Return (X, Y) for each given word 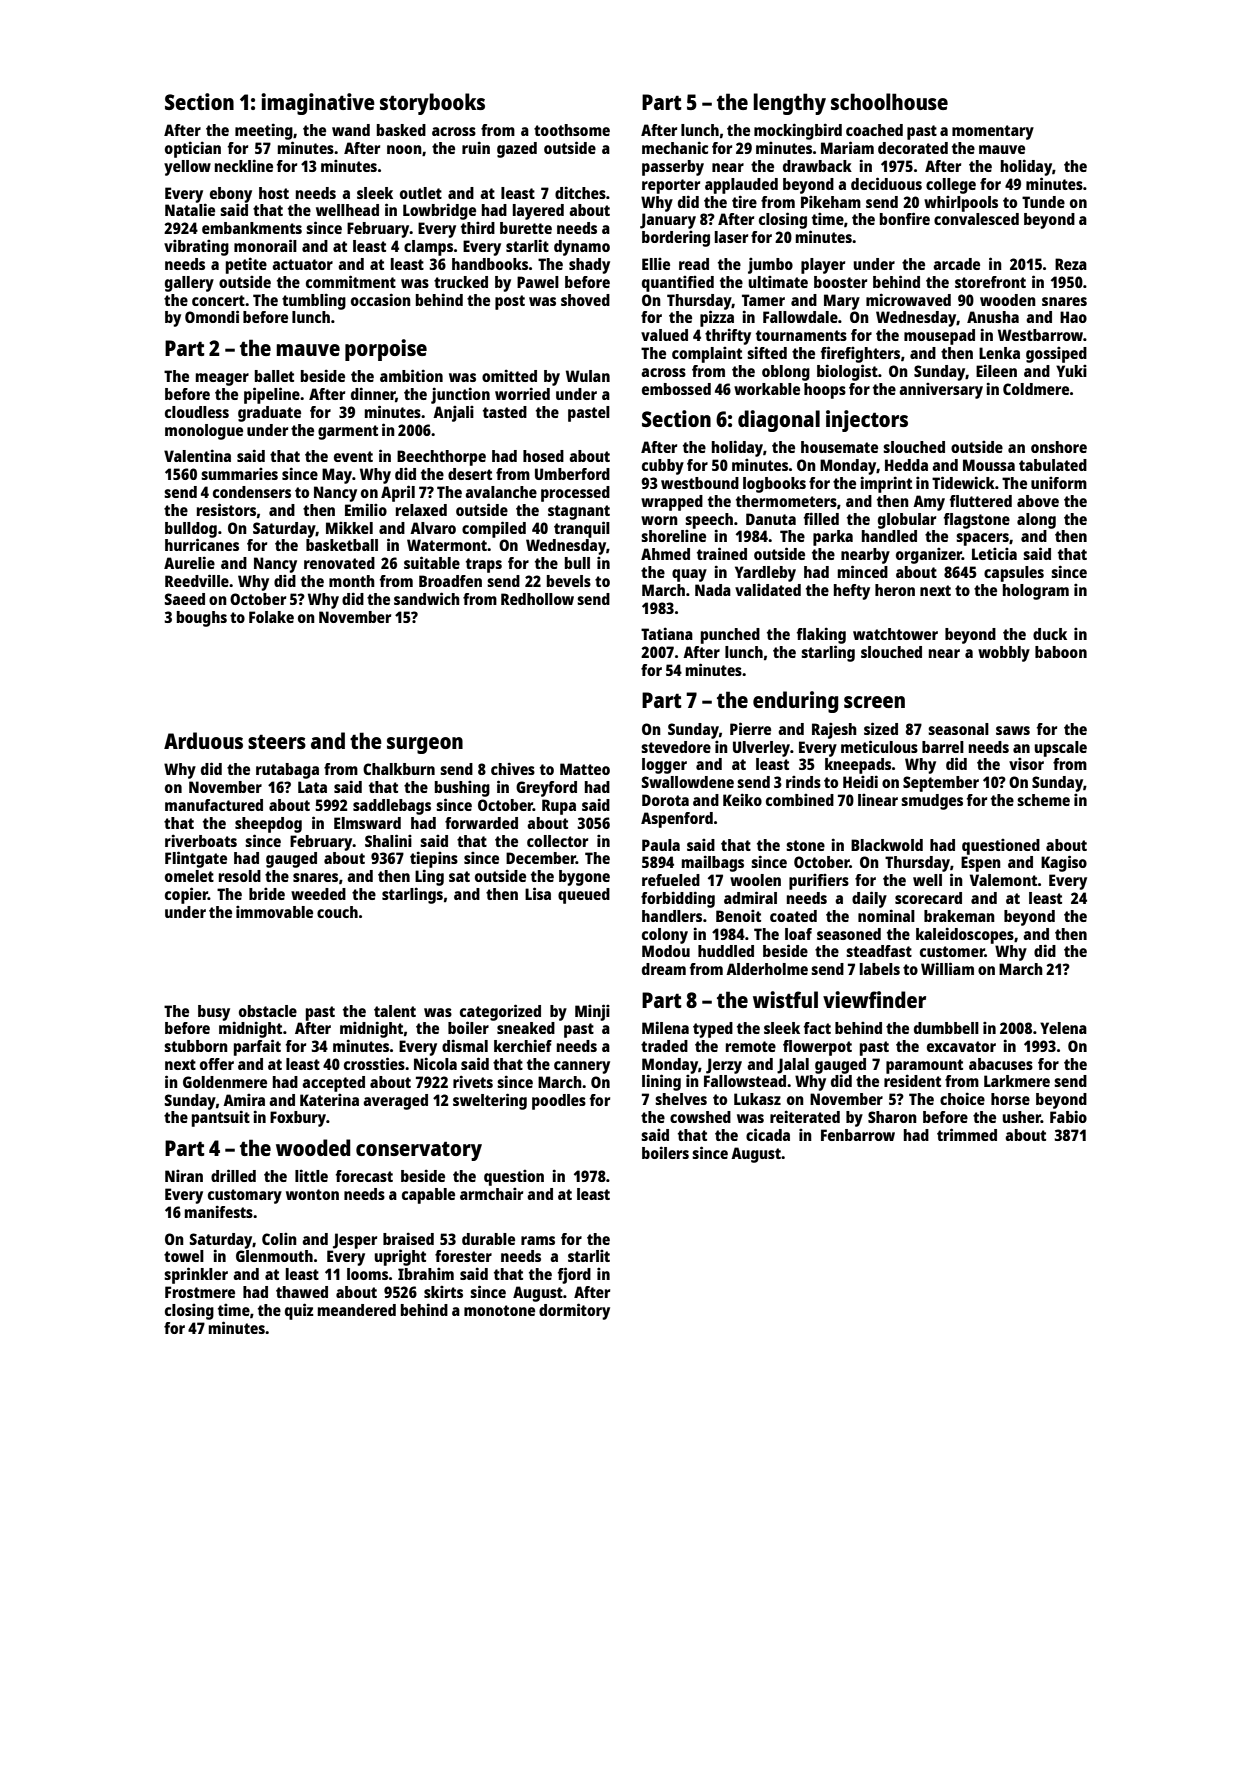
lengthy (789, 104)
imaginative (318, 104)
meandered (357, 1310)
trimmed (967, 1134)
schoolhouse (889, 101)
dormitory (574, 1311)
